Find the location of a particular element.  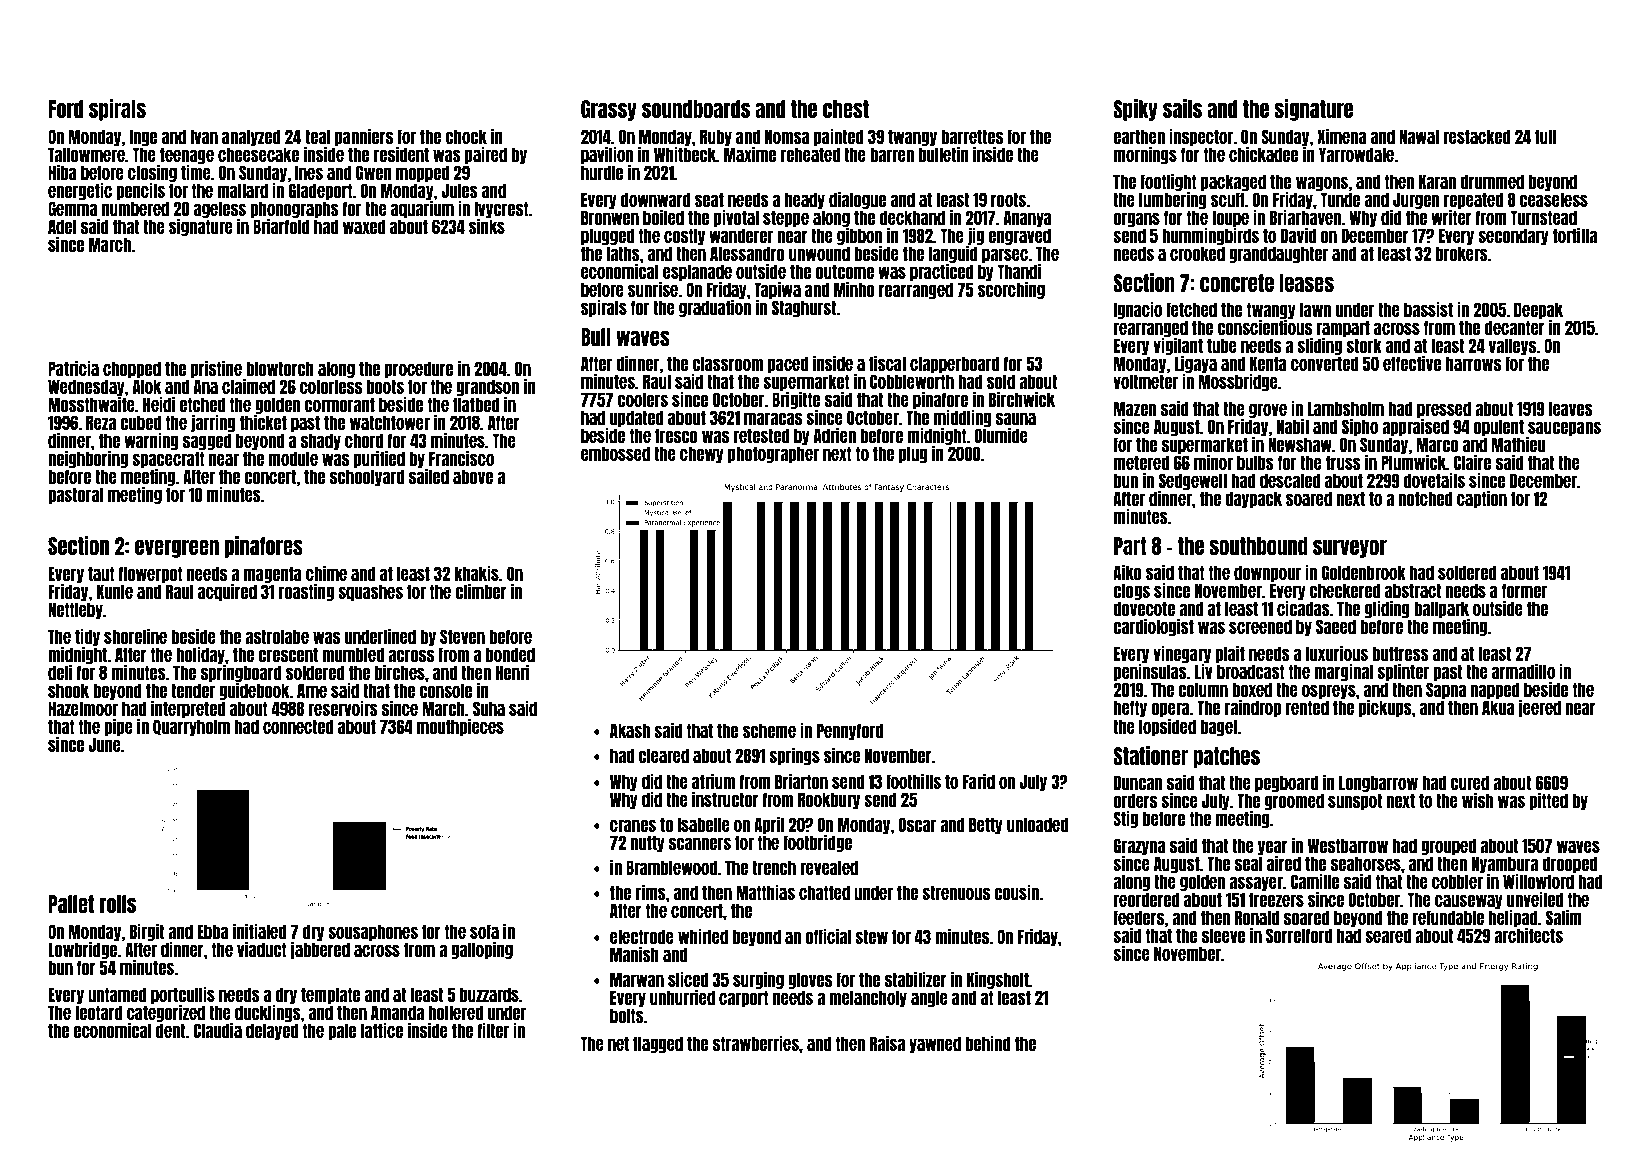

Nabil is located at coordinates (1293, 426).
